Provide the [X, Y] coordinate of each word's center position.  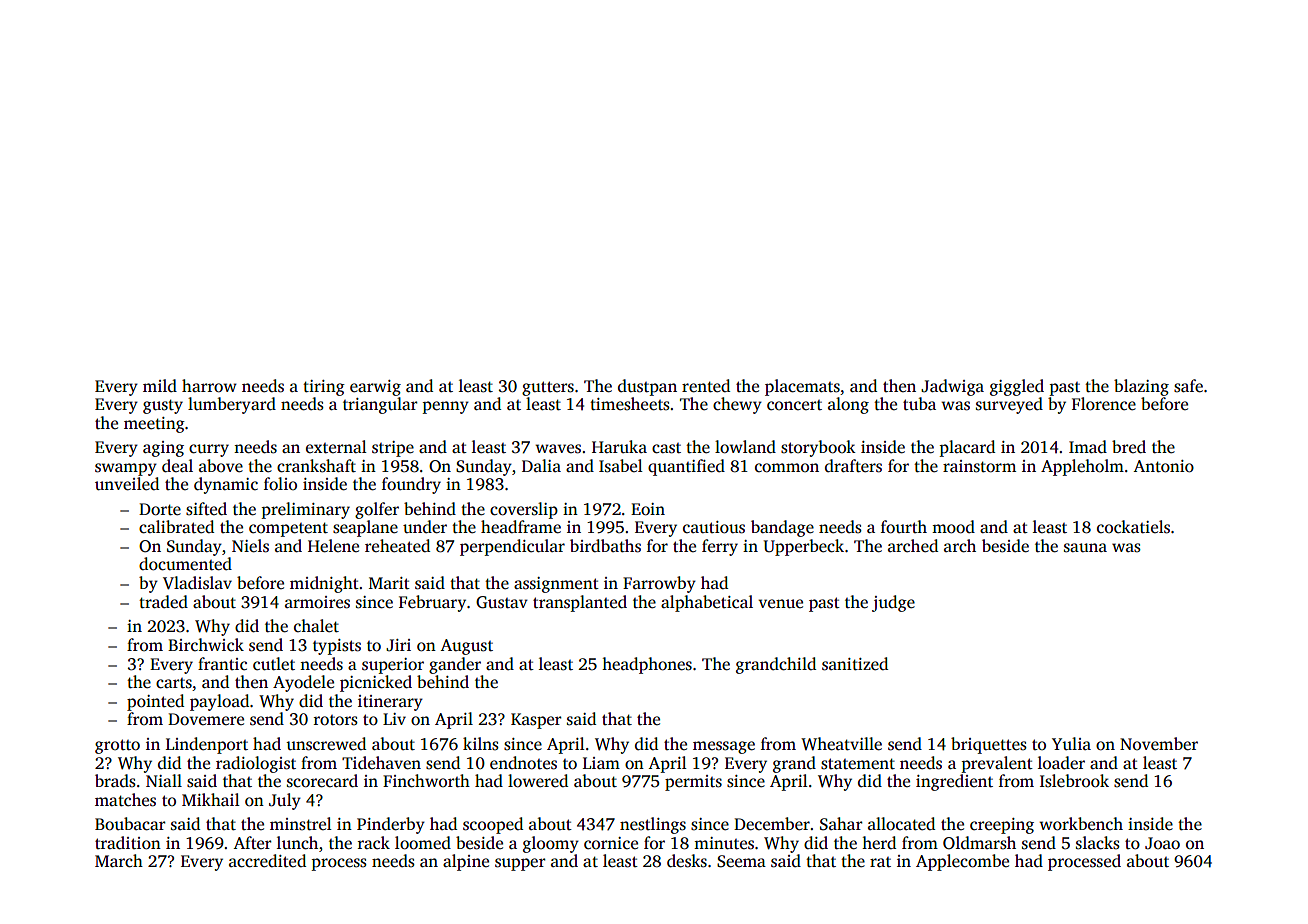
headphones [647, 665]
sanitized [855, 664]
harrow [209, 386]
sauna [1085, 548]
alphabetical [707, 603]
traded [163, 602]
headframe [521, 527]
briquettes [989, 745]
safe [1188, 386]
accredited [267, 861]
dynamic [226, 485]
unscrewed [326, 744]
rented [706, 386]
